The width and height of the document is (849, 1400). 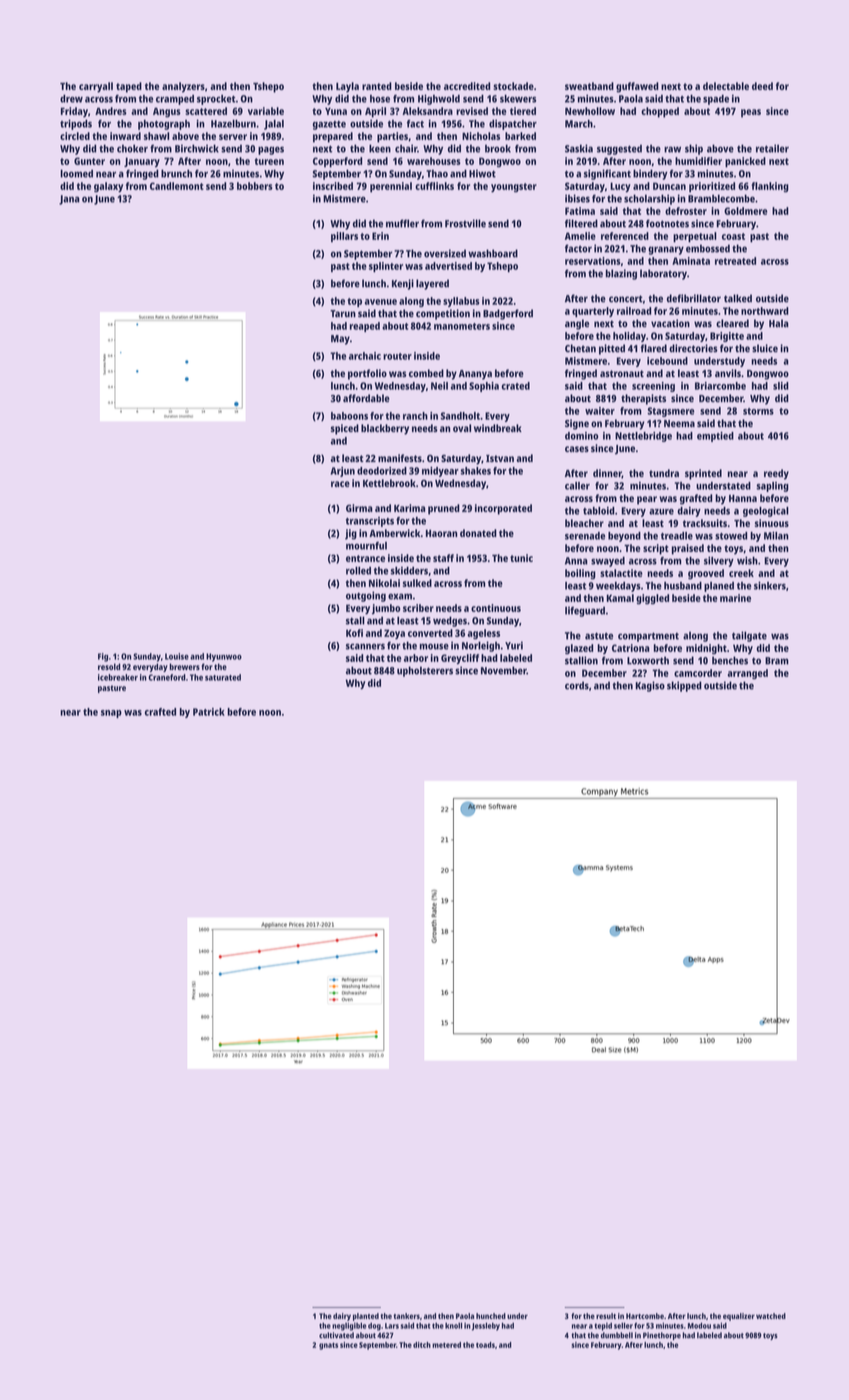 What do you see at coordinates (406, 1316) in the document?
I see `tankers` at bounding box center [406, 1316].
